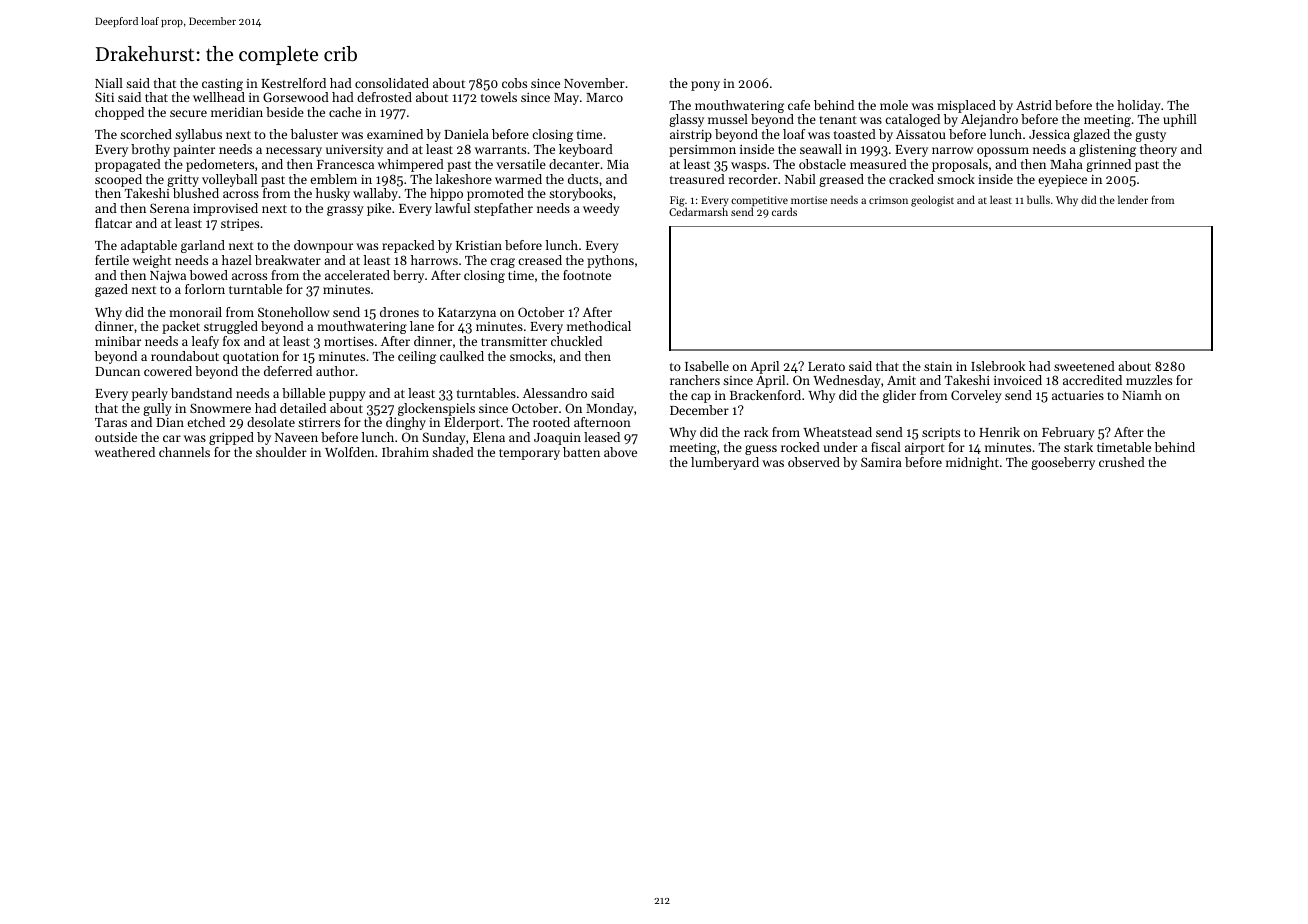  I want to click on bowed, so click(209, 275).
